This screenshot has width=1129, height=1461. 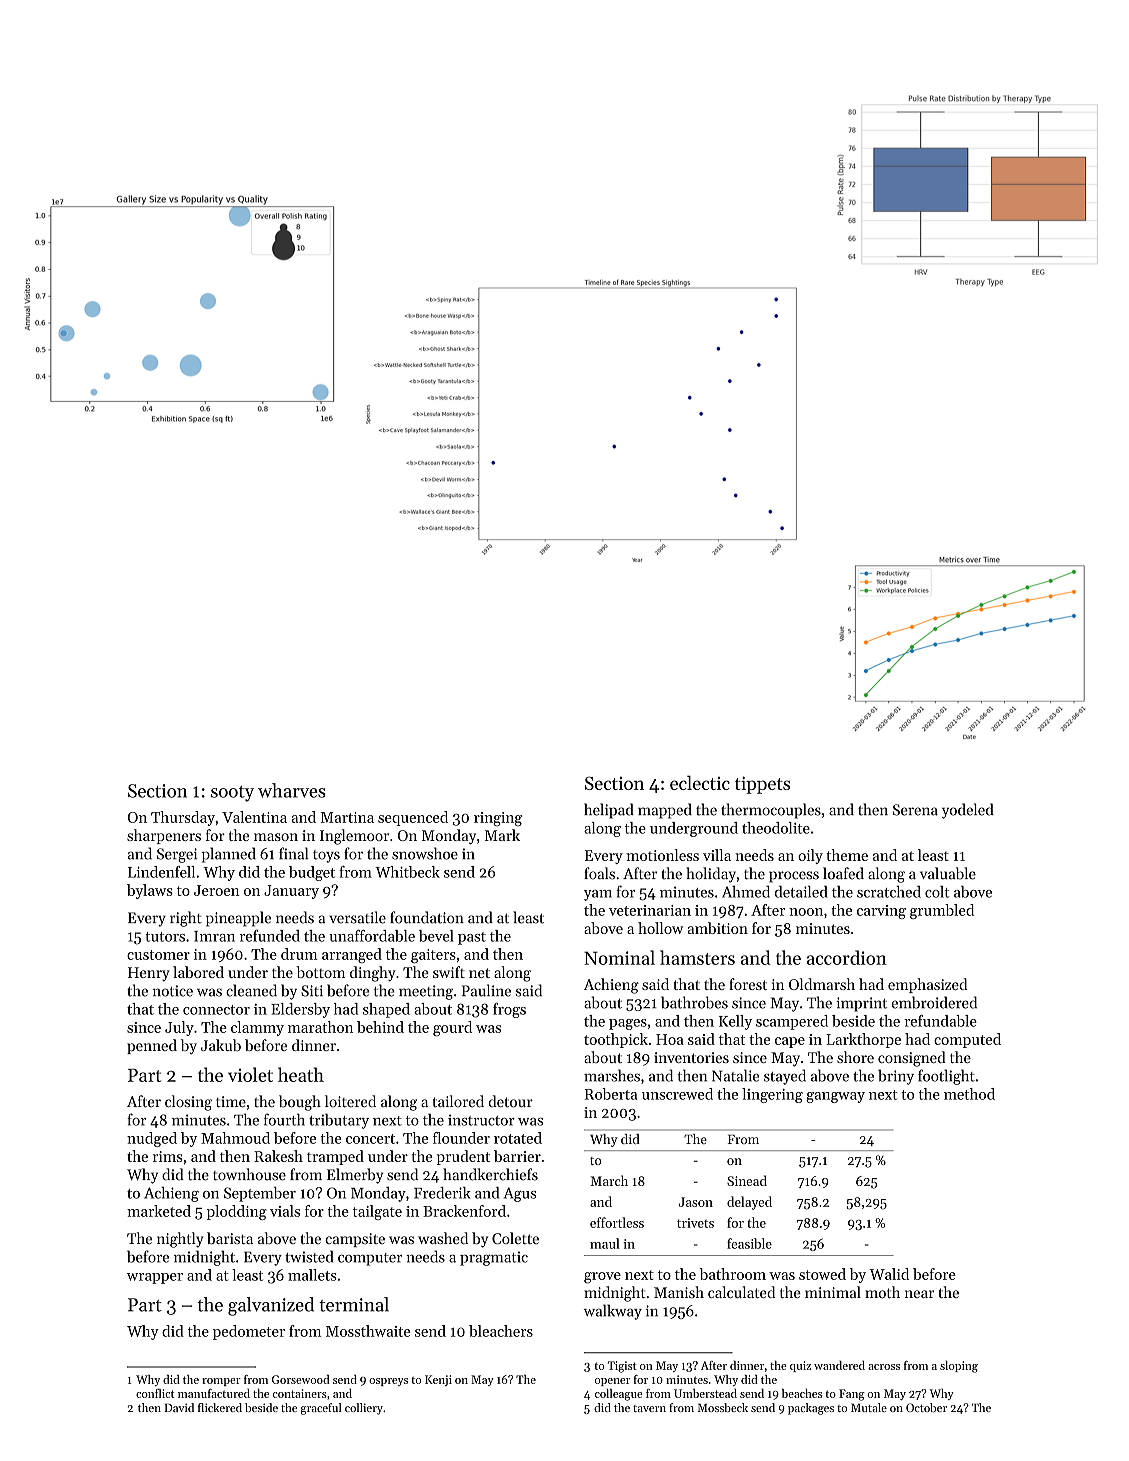 I want to click on embroidered, so click(x=934, y=1002).
